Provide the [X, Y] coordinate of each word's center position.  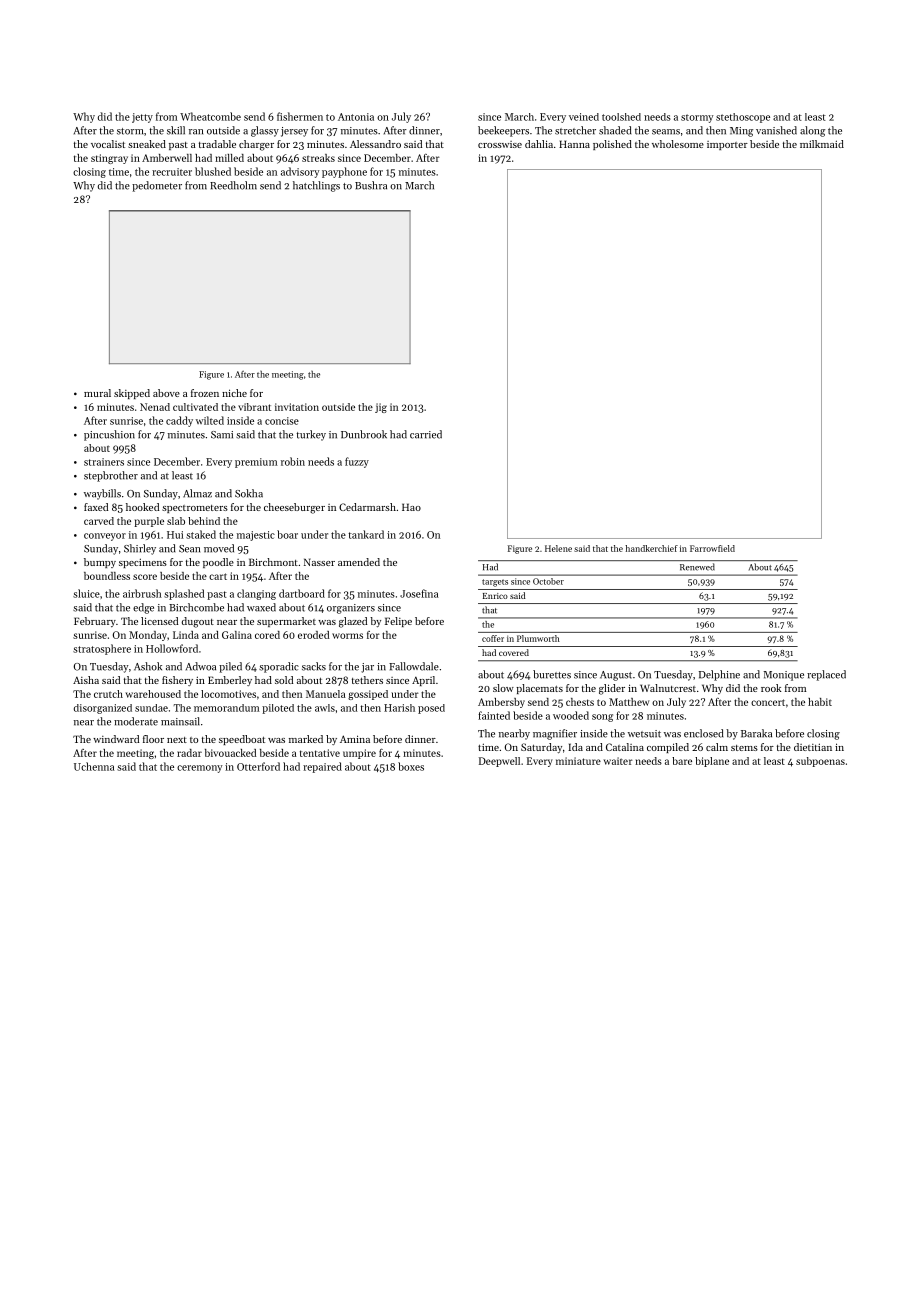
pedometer [157, 186]
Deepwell [499, 762]
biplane [712, 762]
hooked [142, 507]
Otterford [258, 766]
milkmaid [822, 144]
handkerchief [651, 548]
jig [381, 408]
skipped [132, 394]
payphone [344, 172]
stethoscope [743, 118]
